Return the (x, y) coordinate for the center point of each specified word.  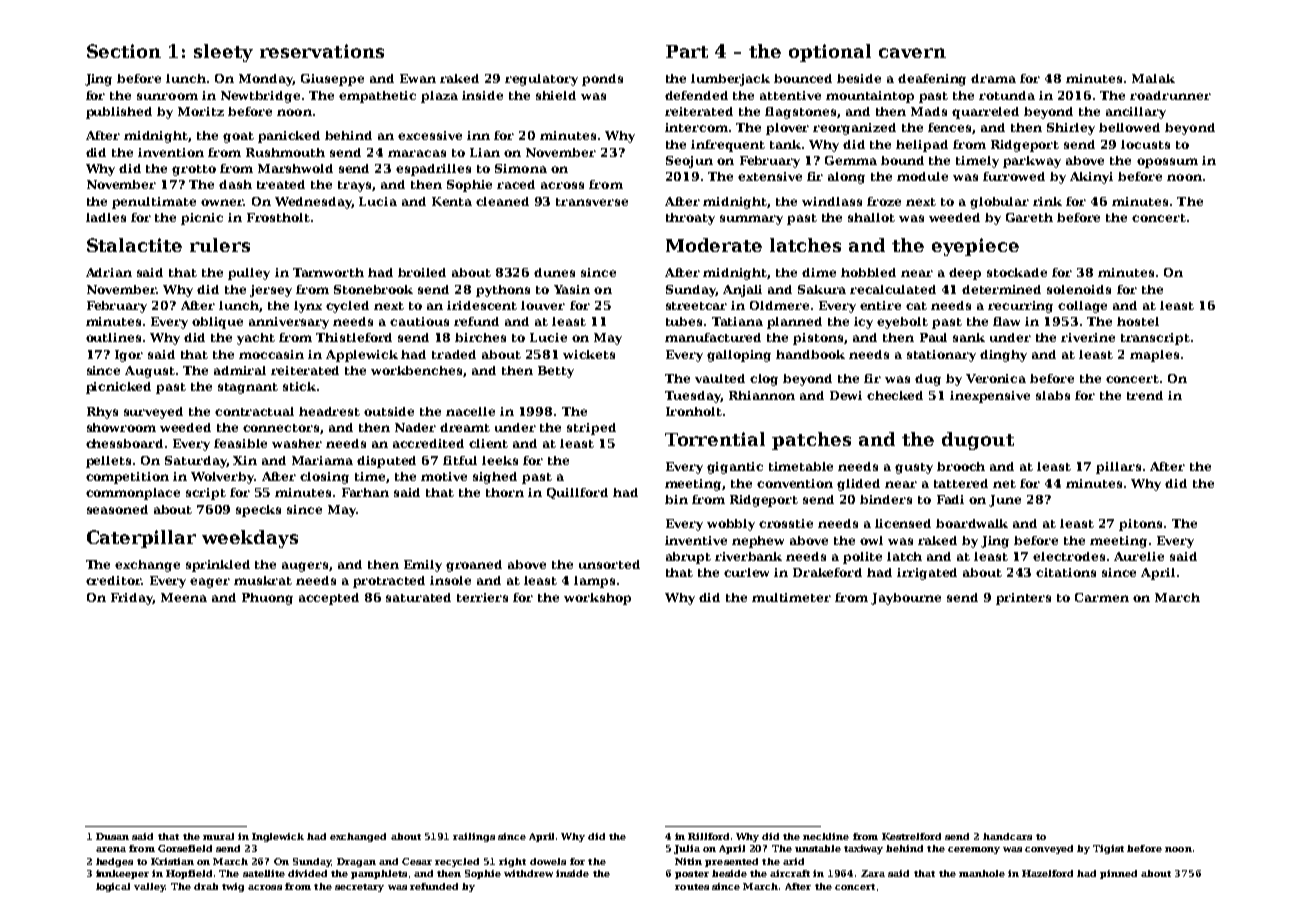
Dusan (112, 836)
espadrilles (433, 170)
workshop (597, 599)
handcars (1007, 836)
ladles (106, 217)
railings (474, 837)
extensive (770, 176)
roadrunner (1170, 95)
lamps (594, 582)
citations (1066, 572)
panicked (289, 137)
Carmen (1102, 597)
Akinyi (1091, 178)
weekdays (250, 539)
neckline (826, 836)
